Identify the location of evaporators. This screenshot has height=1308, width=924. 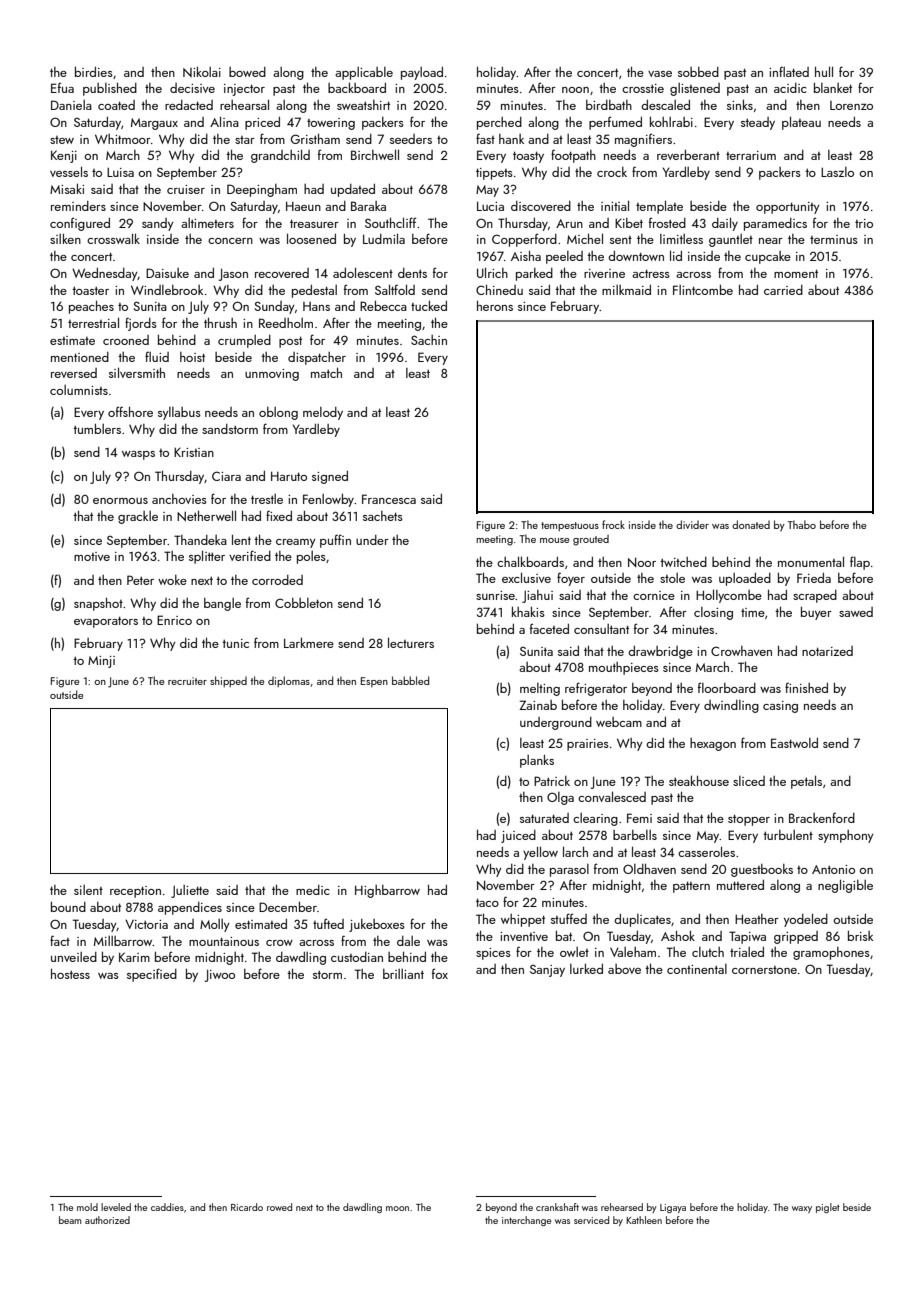
(106, 622).
